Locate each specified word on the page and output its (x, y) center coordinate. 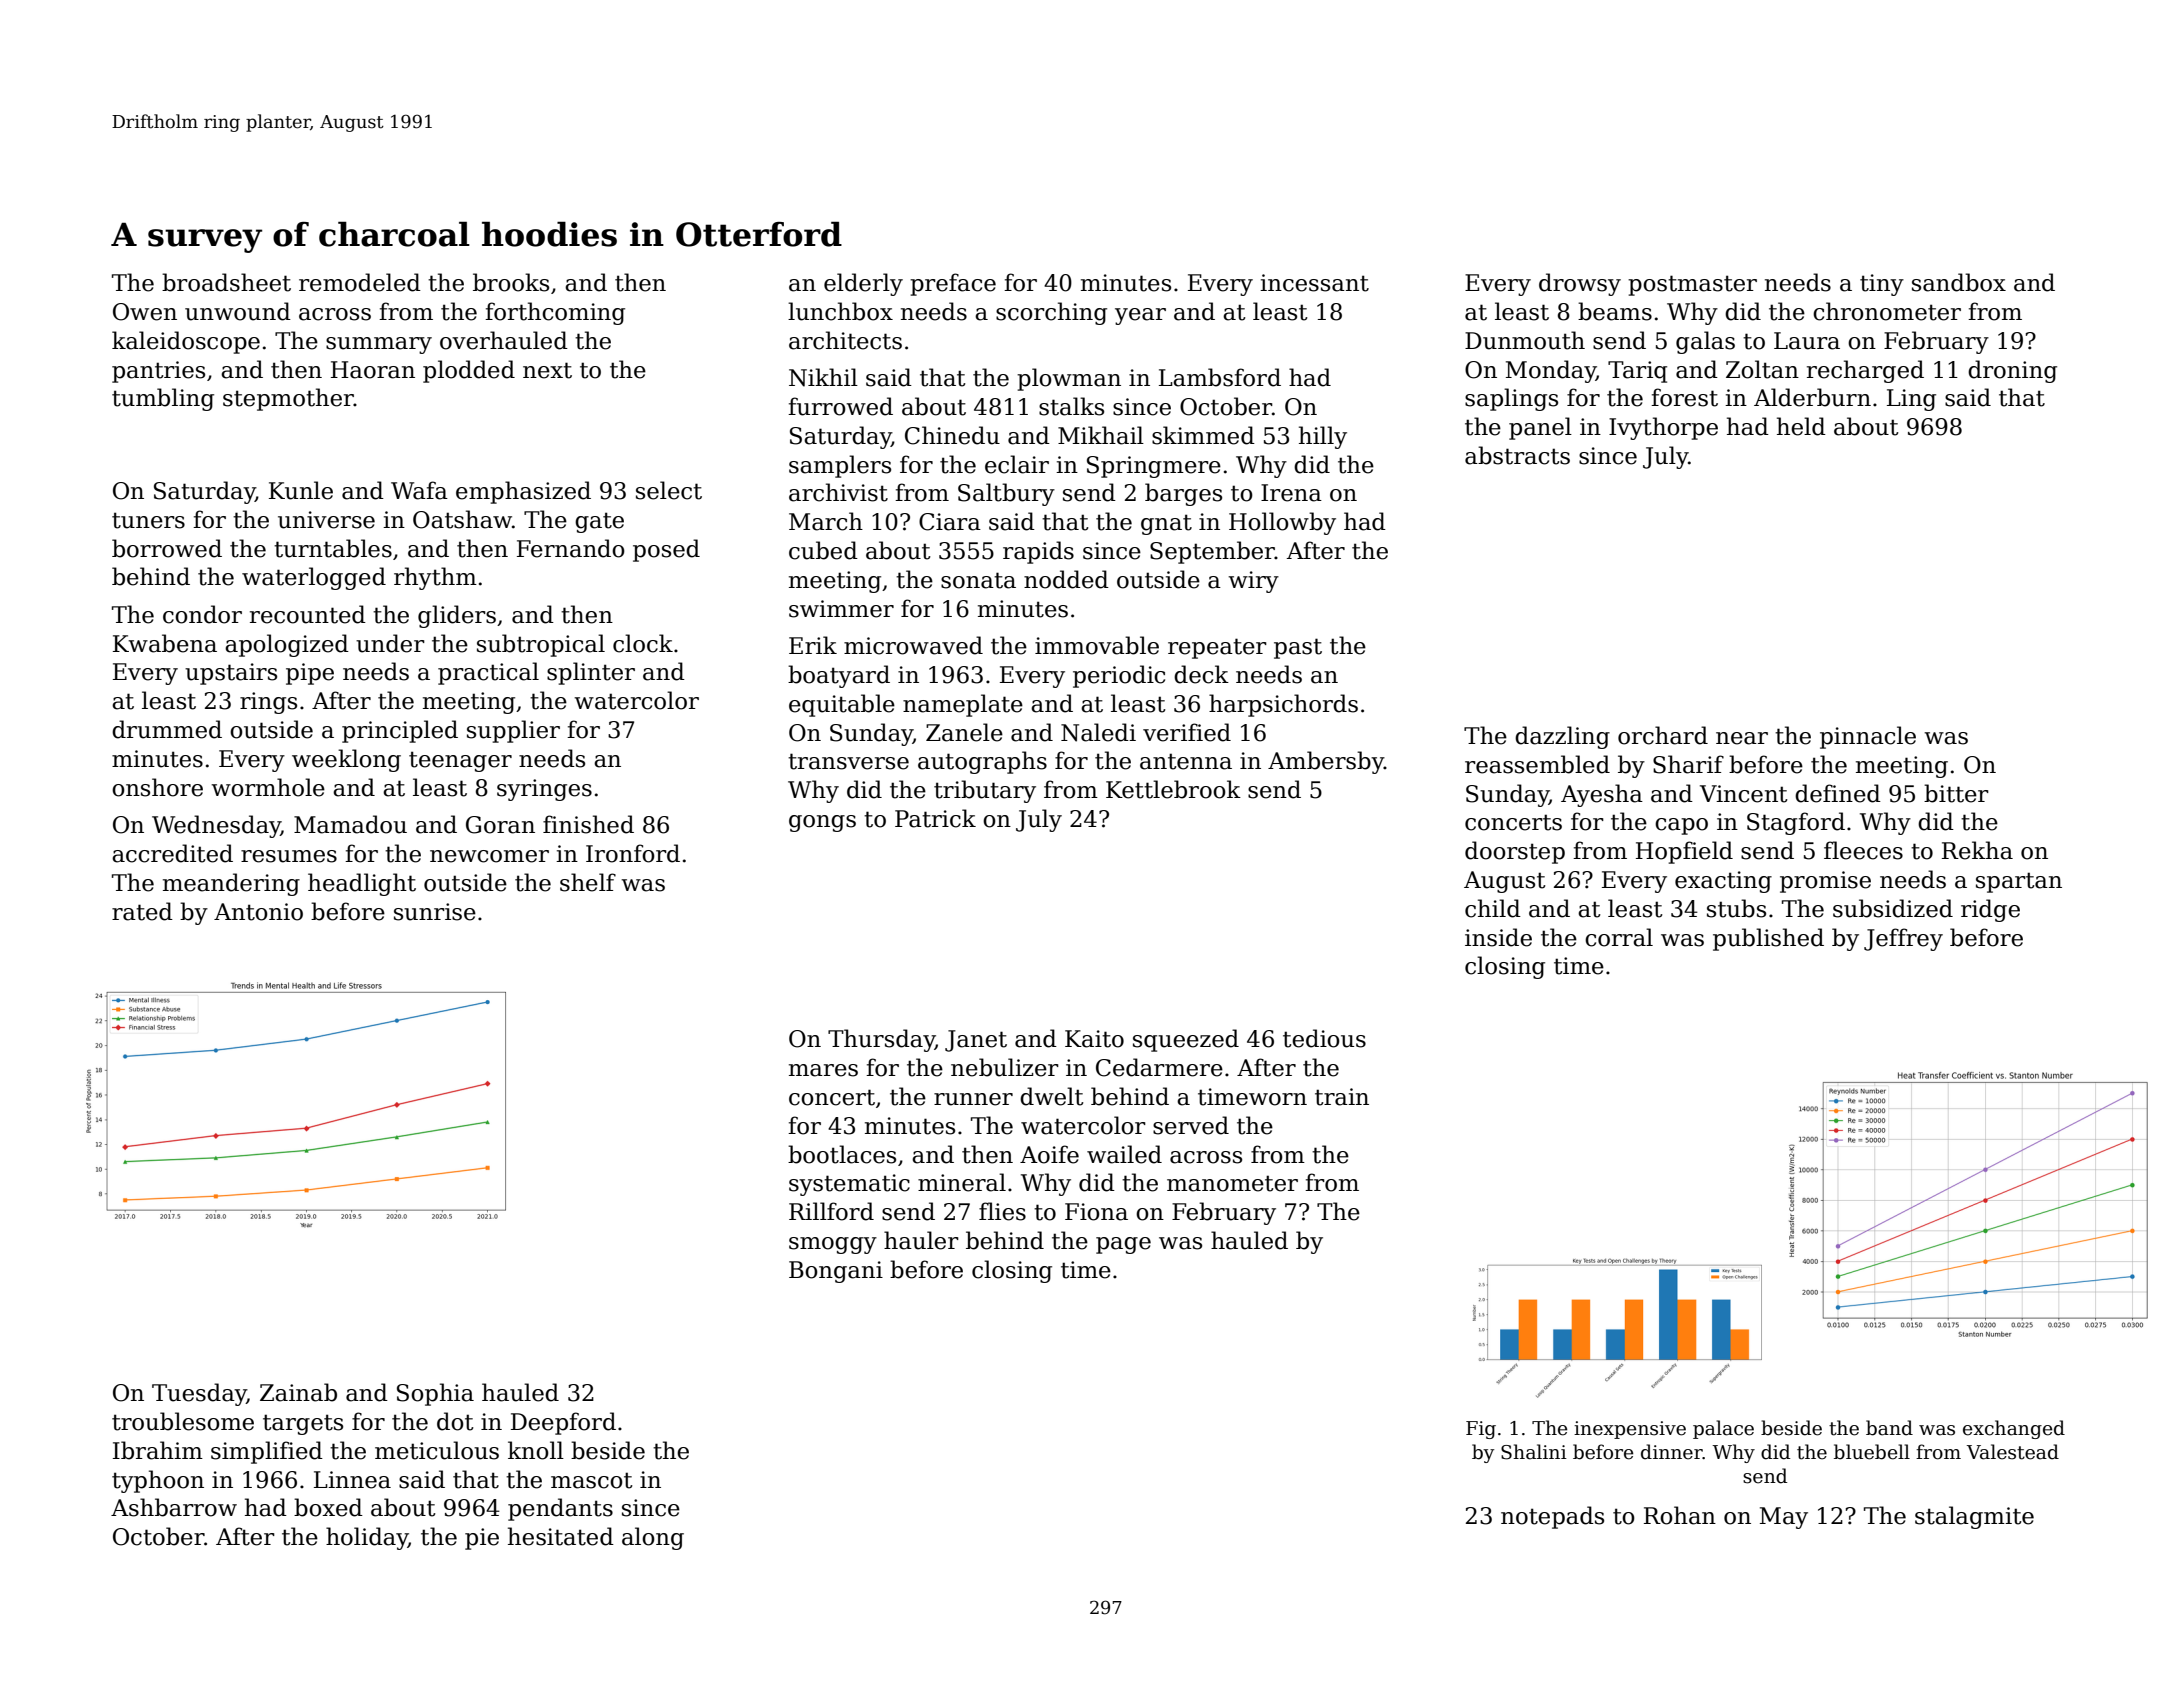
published (1768, 939)
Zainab (298, 1392)
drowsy (1580, 284)
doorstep (1515, 852)
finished (588, 824)
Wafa (419, 490)
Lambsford (1220, 377)
